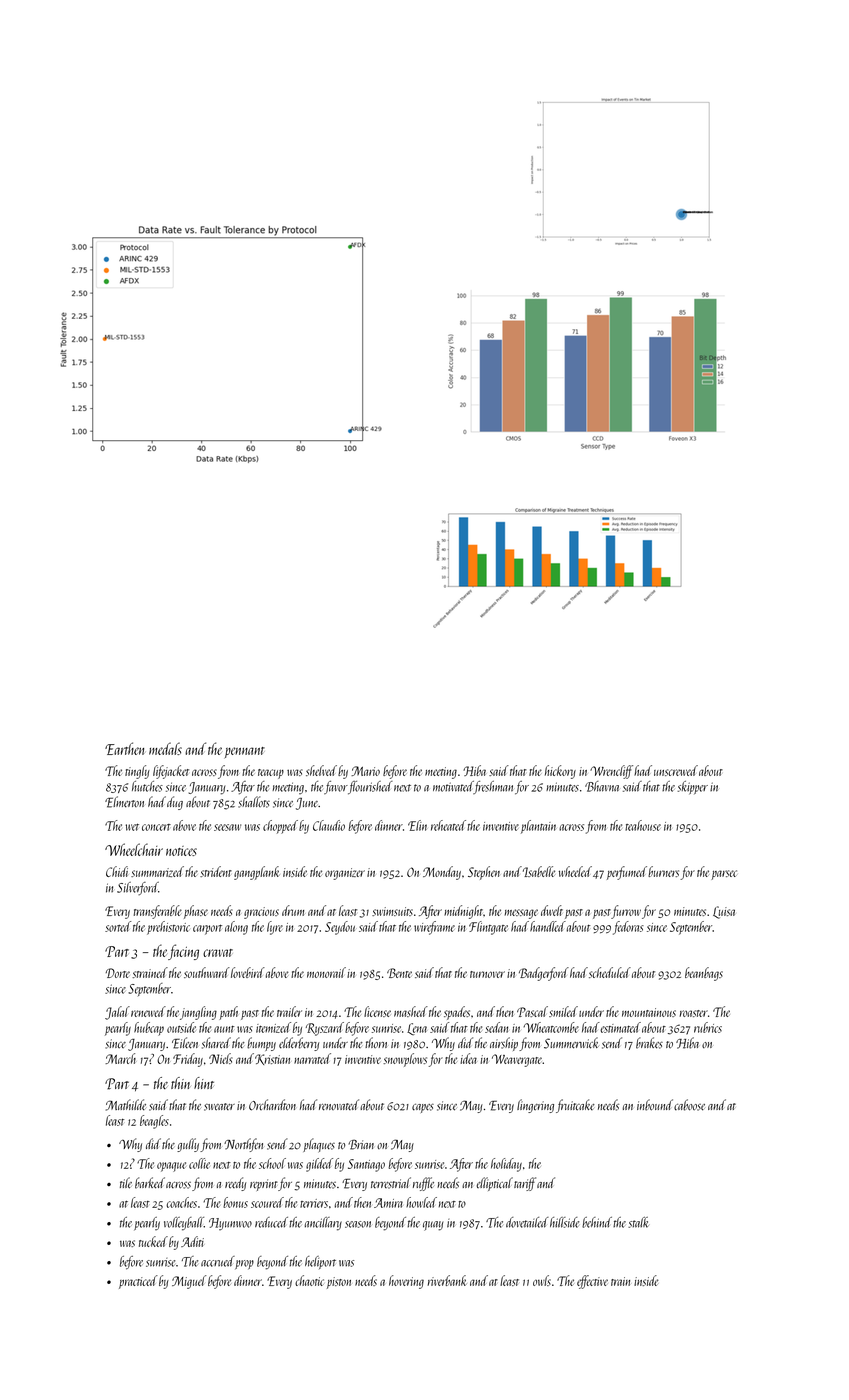  Describe the element at coordinates (544, 974) in the screenshot. I see `Badgerford` at that location.
